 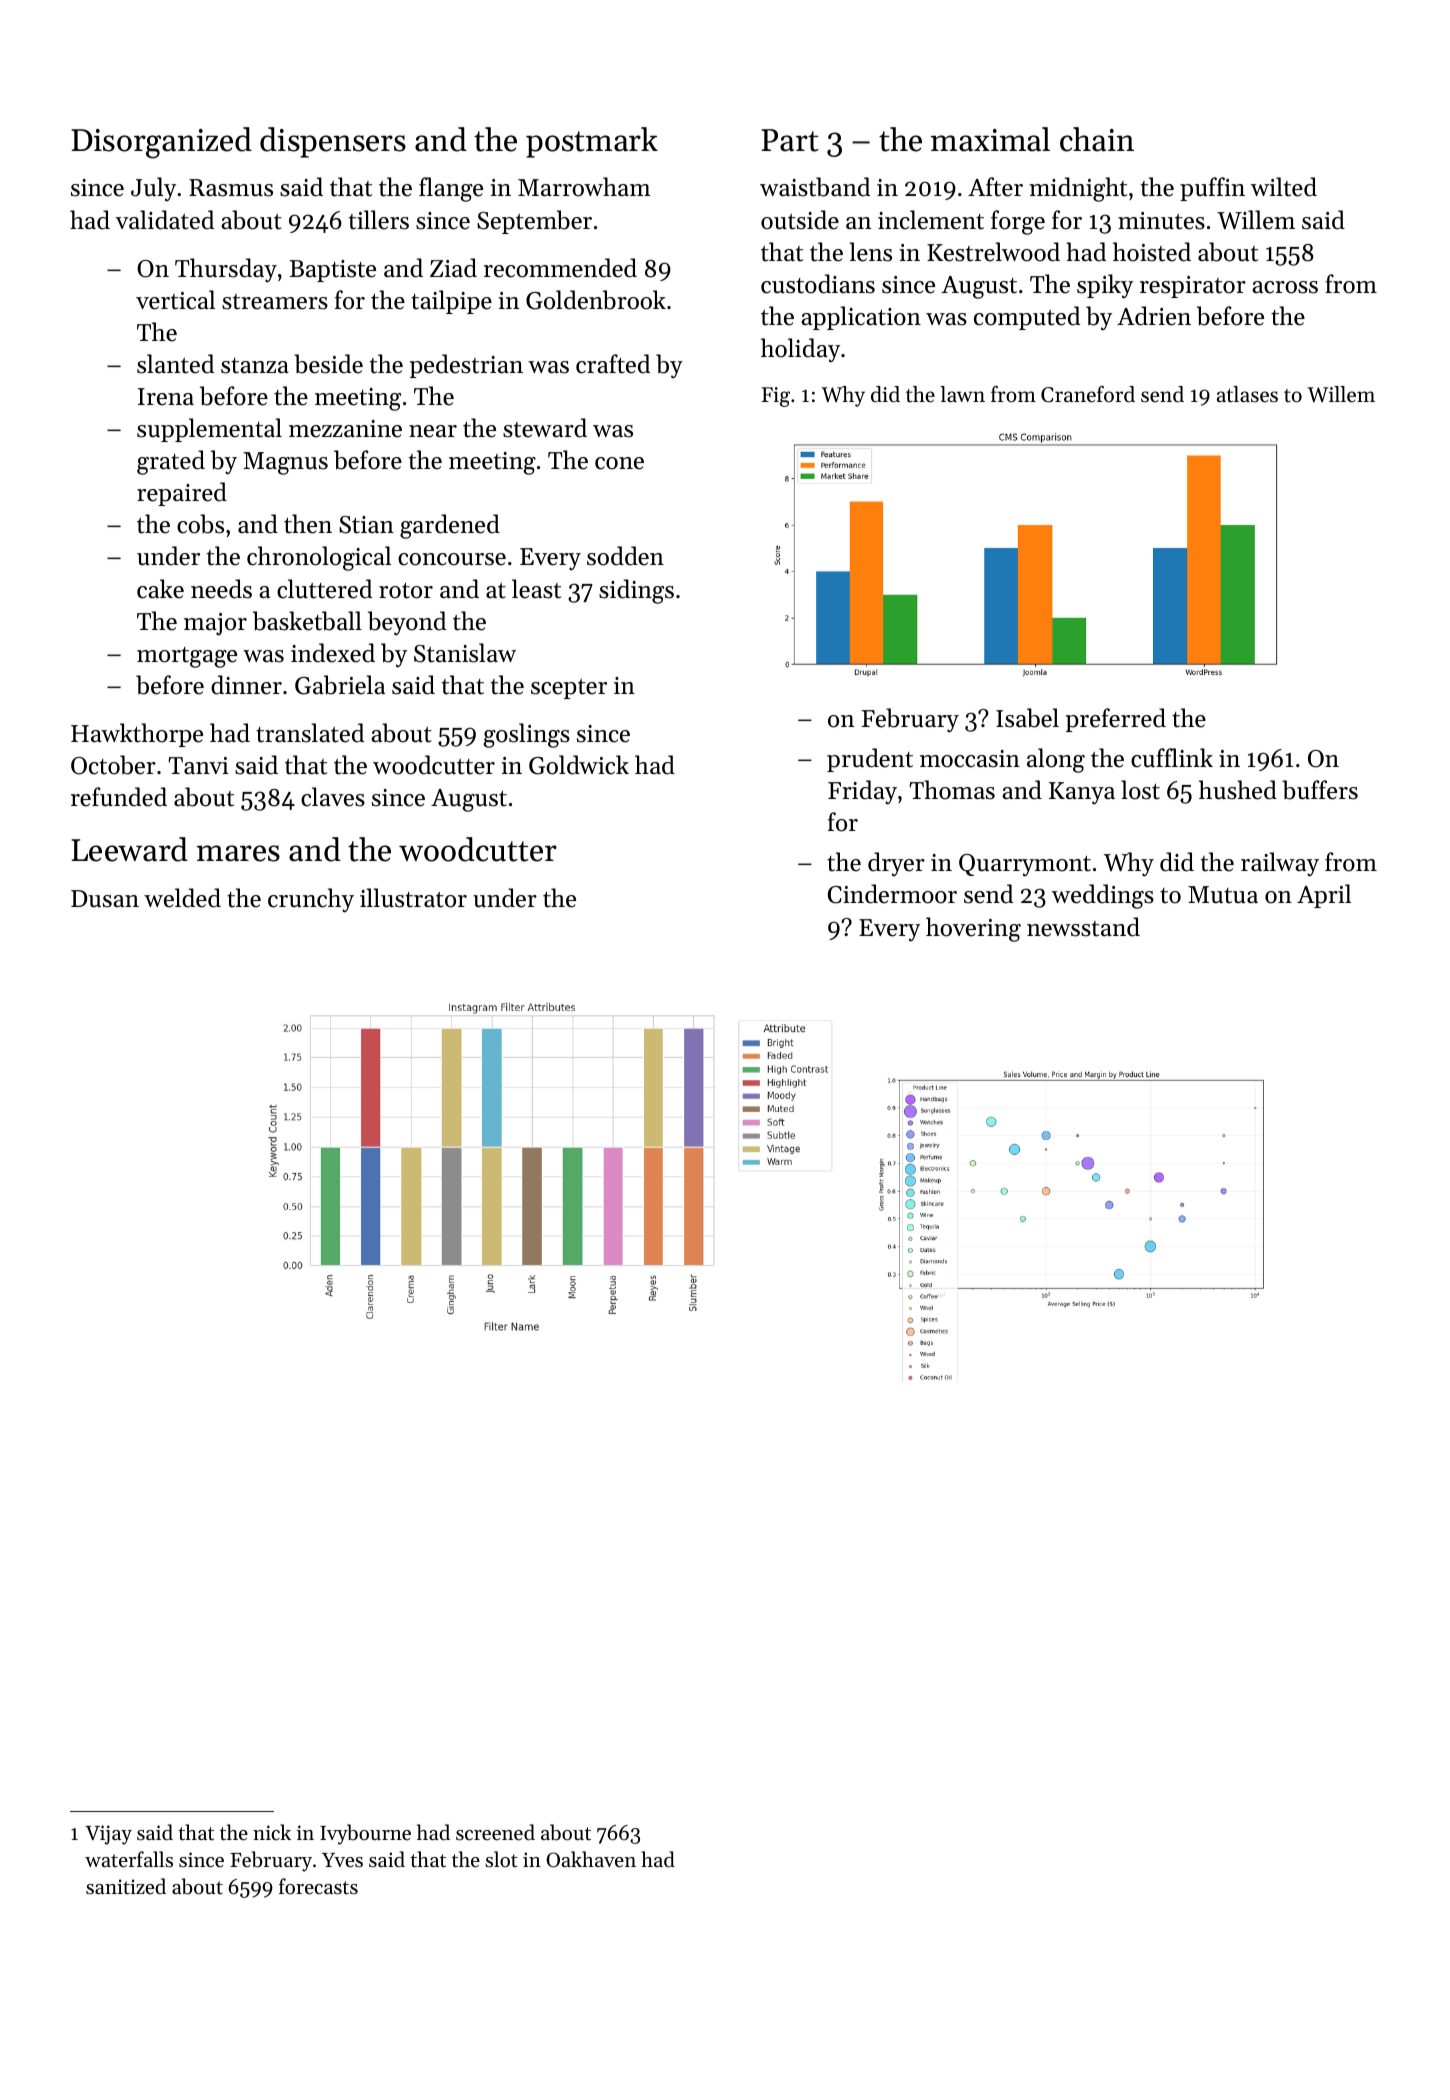 What do you see at coordinates (137, 735) in the image?
I see `Hawkthorpe` at bounding box center [137, 735].
